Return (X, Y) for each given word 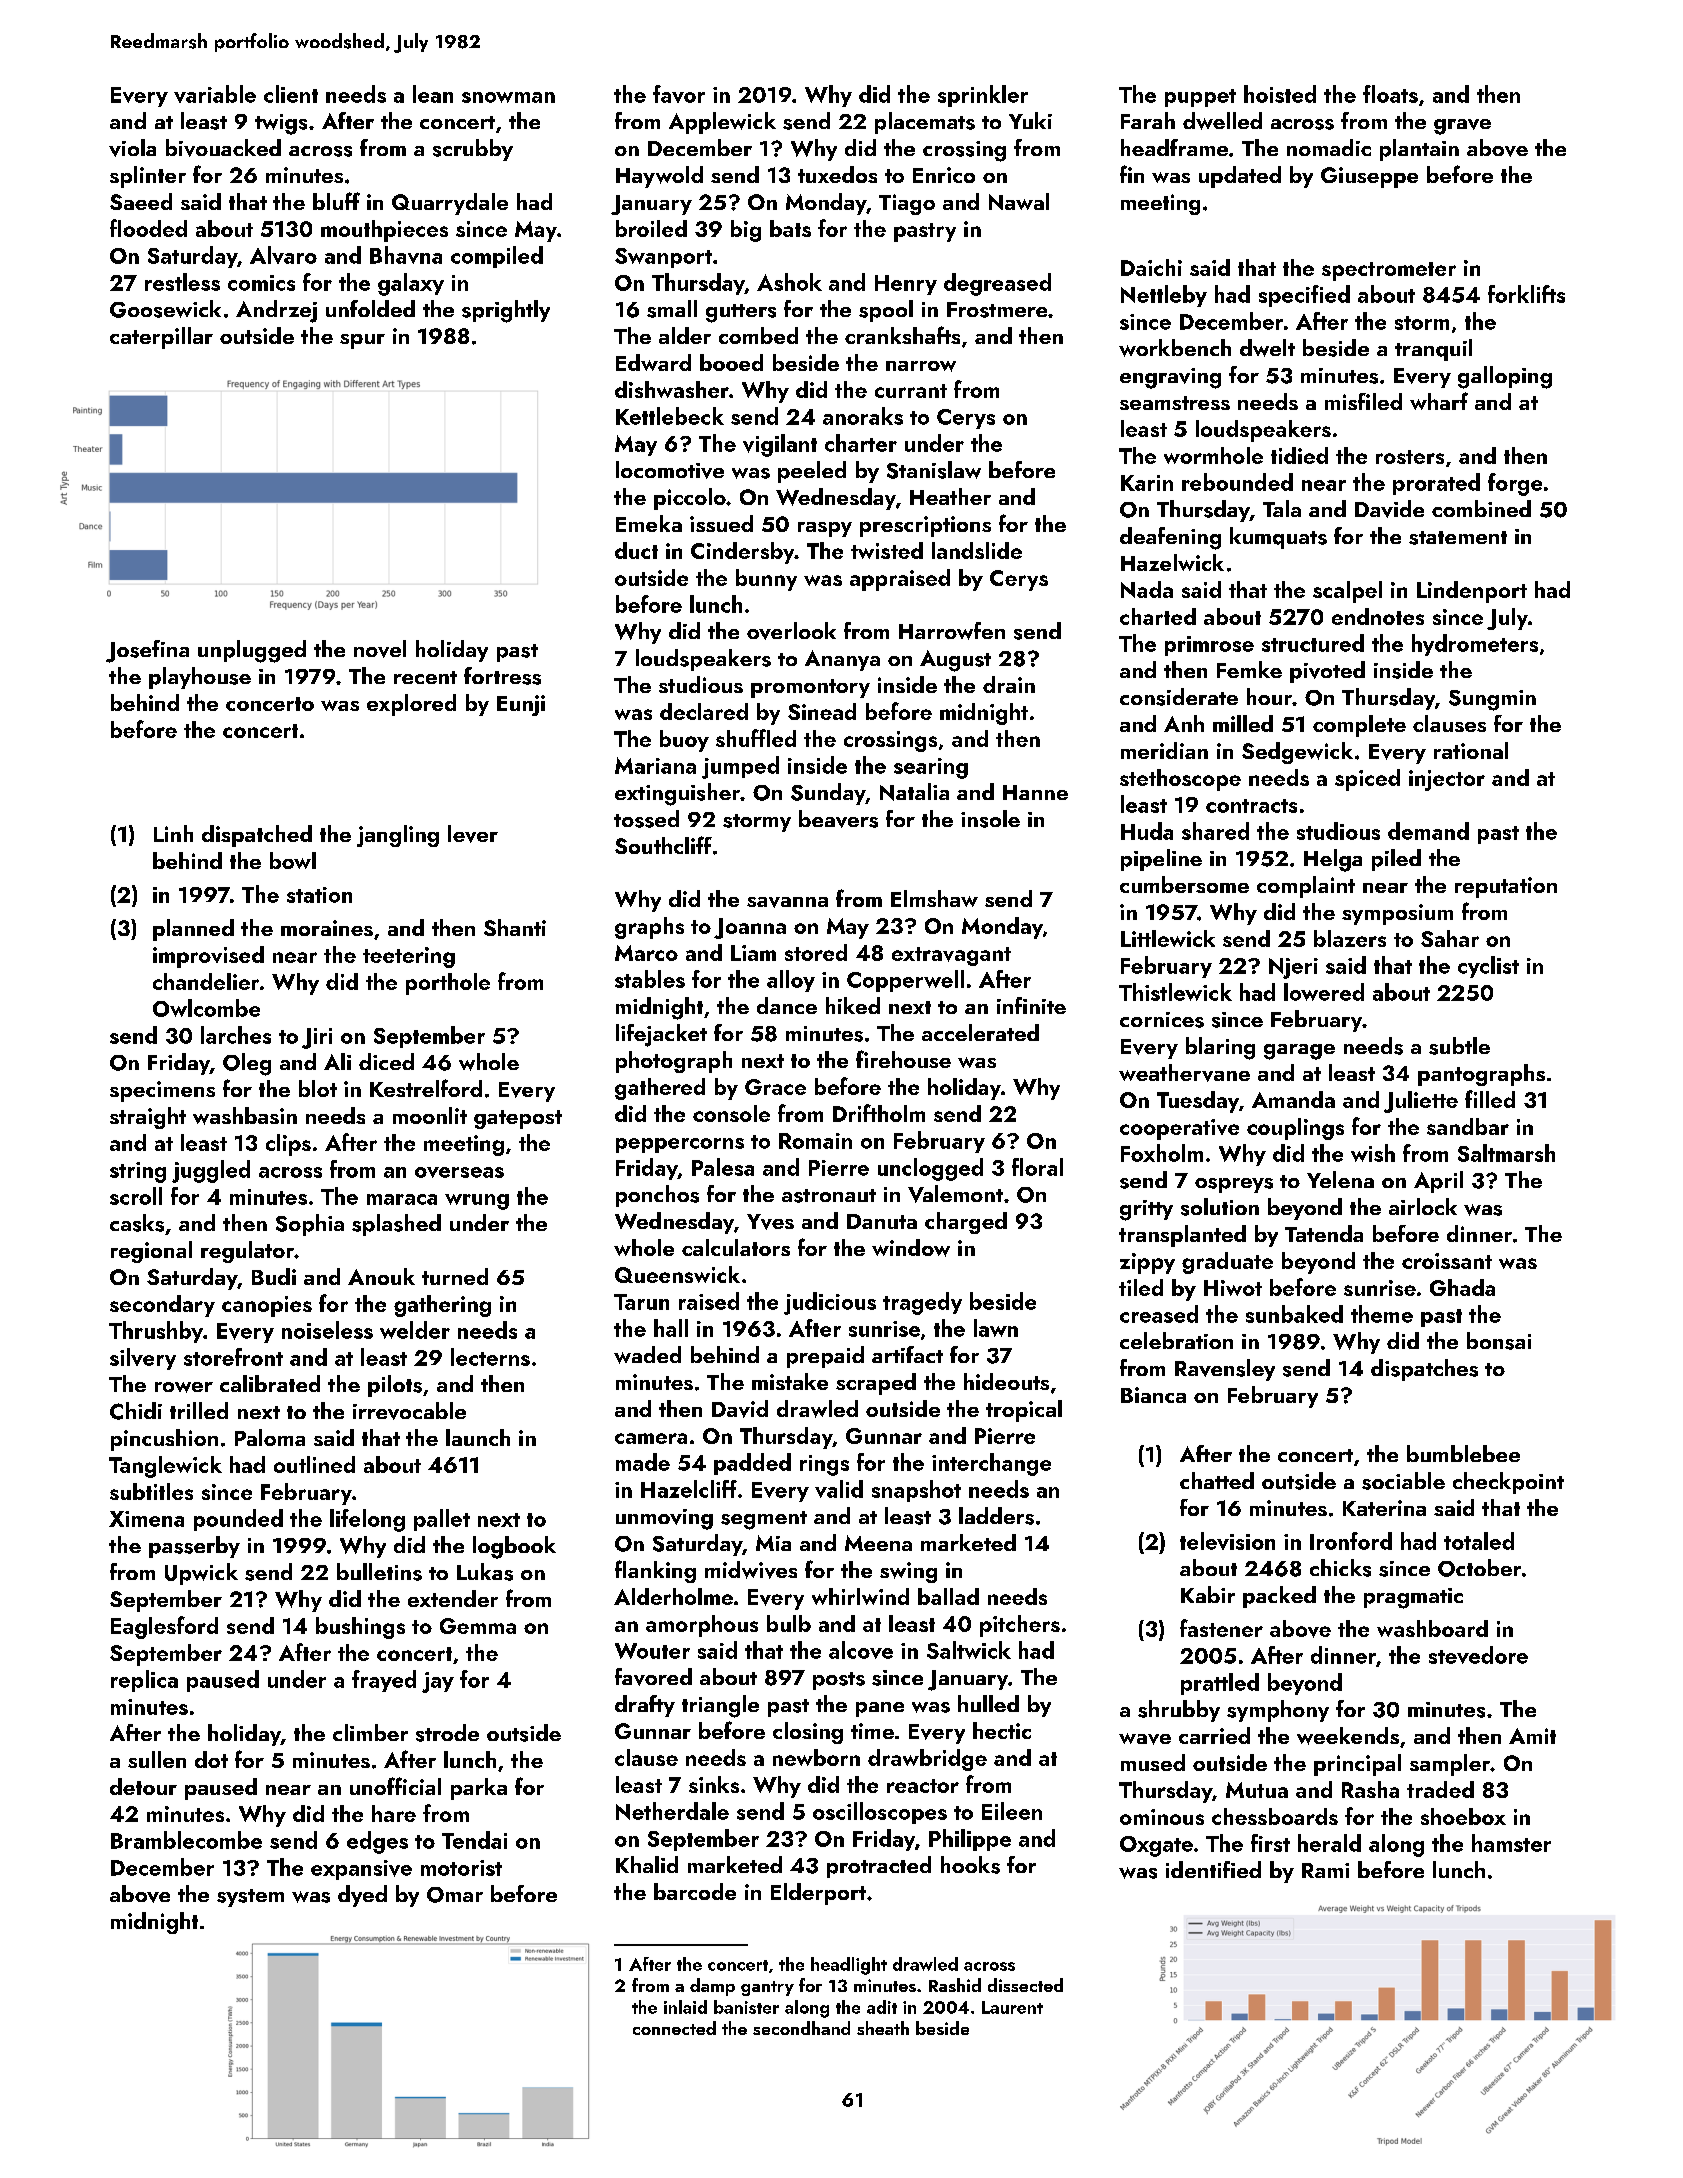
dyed (362, 1896)
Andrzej (276, 311)
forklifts (1526, 294)
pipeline (1161, 860)
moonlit (430, 1115)
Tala (1282, 508)
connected (674, 2028)
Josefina (147, 651)
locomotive (670, 470)
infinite (1031, 1005)
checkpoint (1508, 1483)
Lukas (485, 1572)
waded (647, 1355)
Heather (950, 496)
